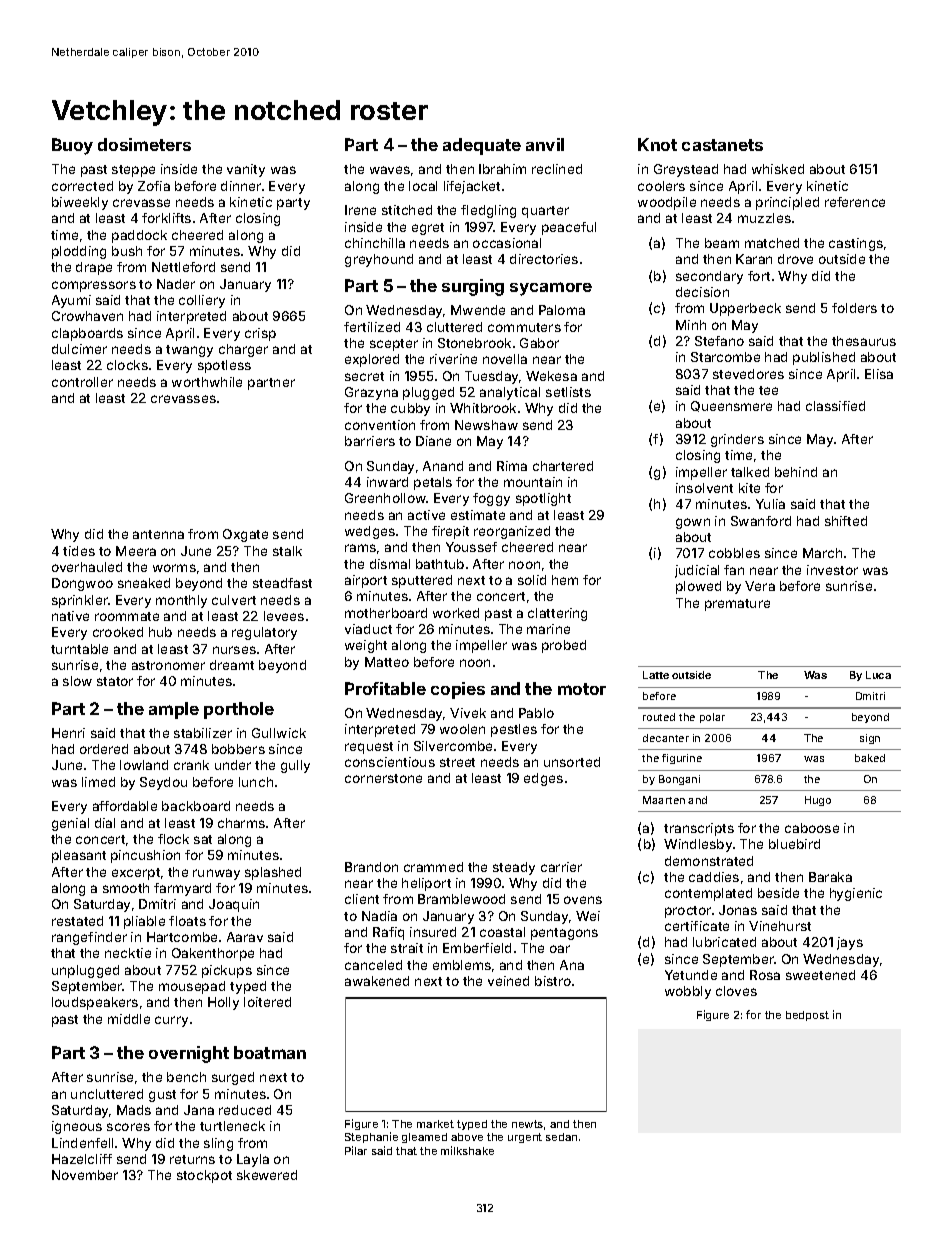 The image size is (952, 1233). I want to click on anvil, so click(545, 144).
